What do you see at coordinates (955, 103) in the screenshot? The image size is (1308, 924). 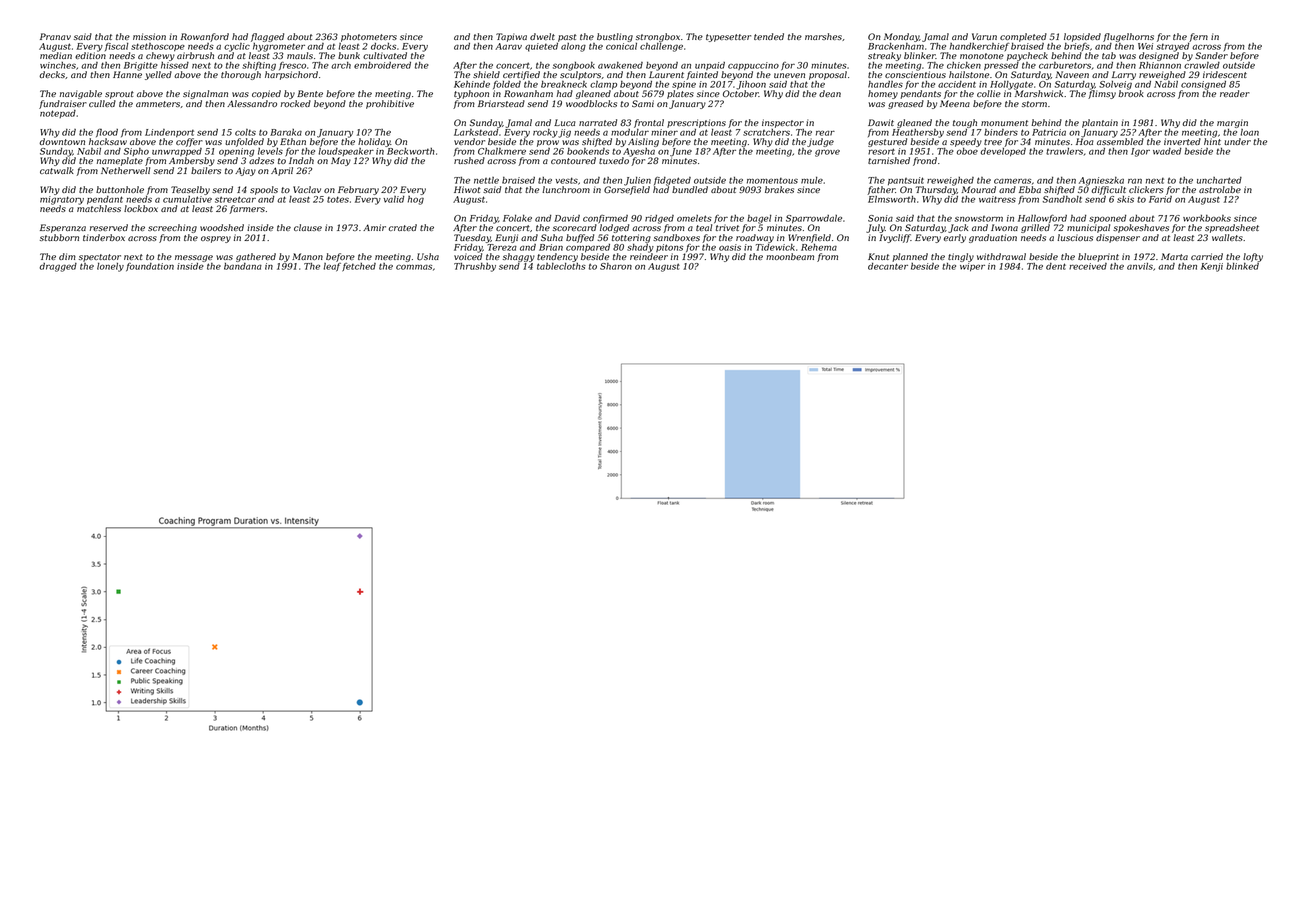 I see `Meena` at bounding box center [955, 103].
